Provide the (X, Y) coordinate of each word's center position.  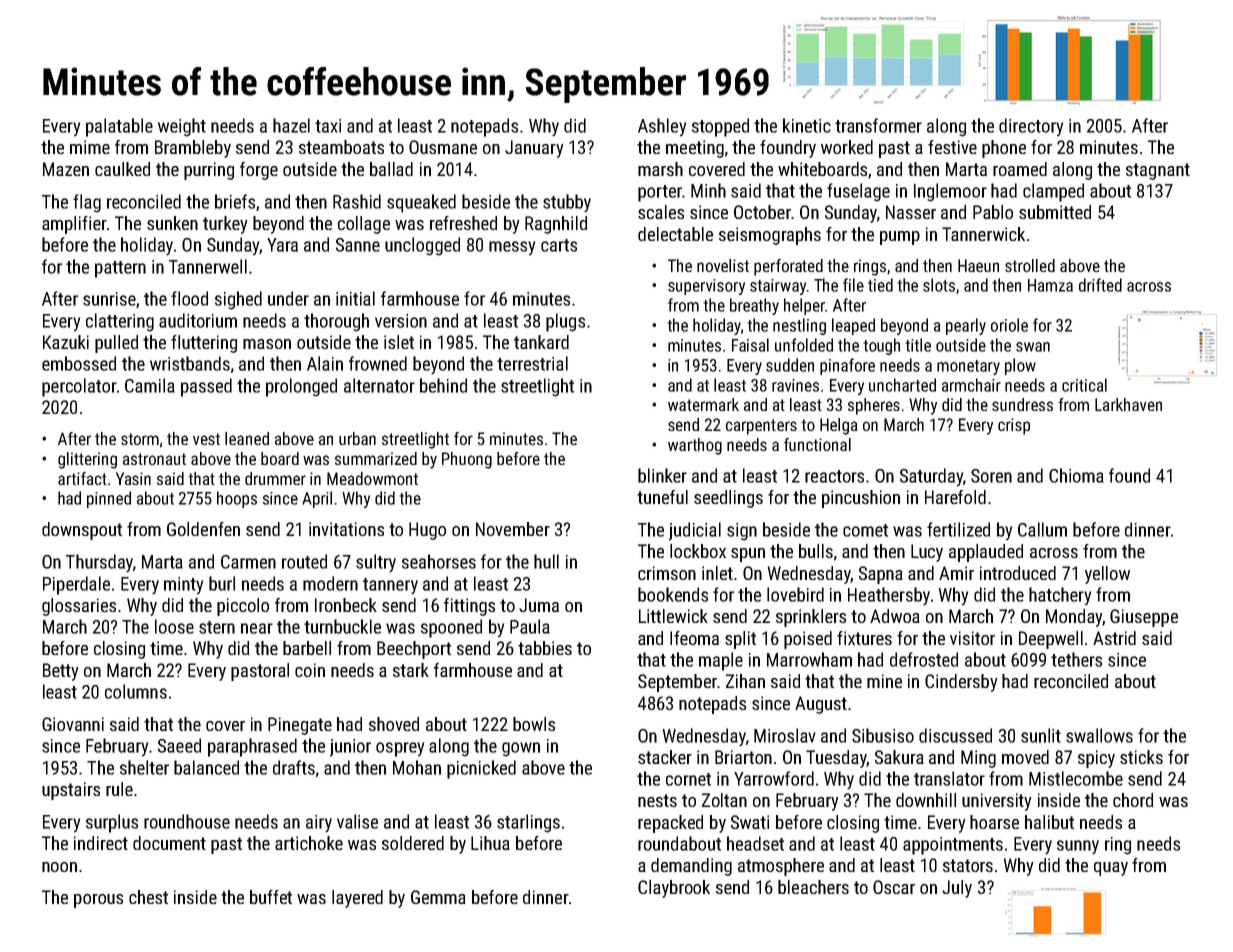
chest (148, 897)
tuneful (662, 497)
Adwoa (895, 616)
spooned (451, 628)
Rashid (357, 201)
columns (136, 691)
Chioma (1076, 475)
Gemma (438, 897)
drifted (1100, 285)
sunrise (109, 299)
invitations (346, 529)
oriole (1009, 325)
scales (661, 212)
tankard (541, 342)
